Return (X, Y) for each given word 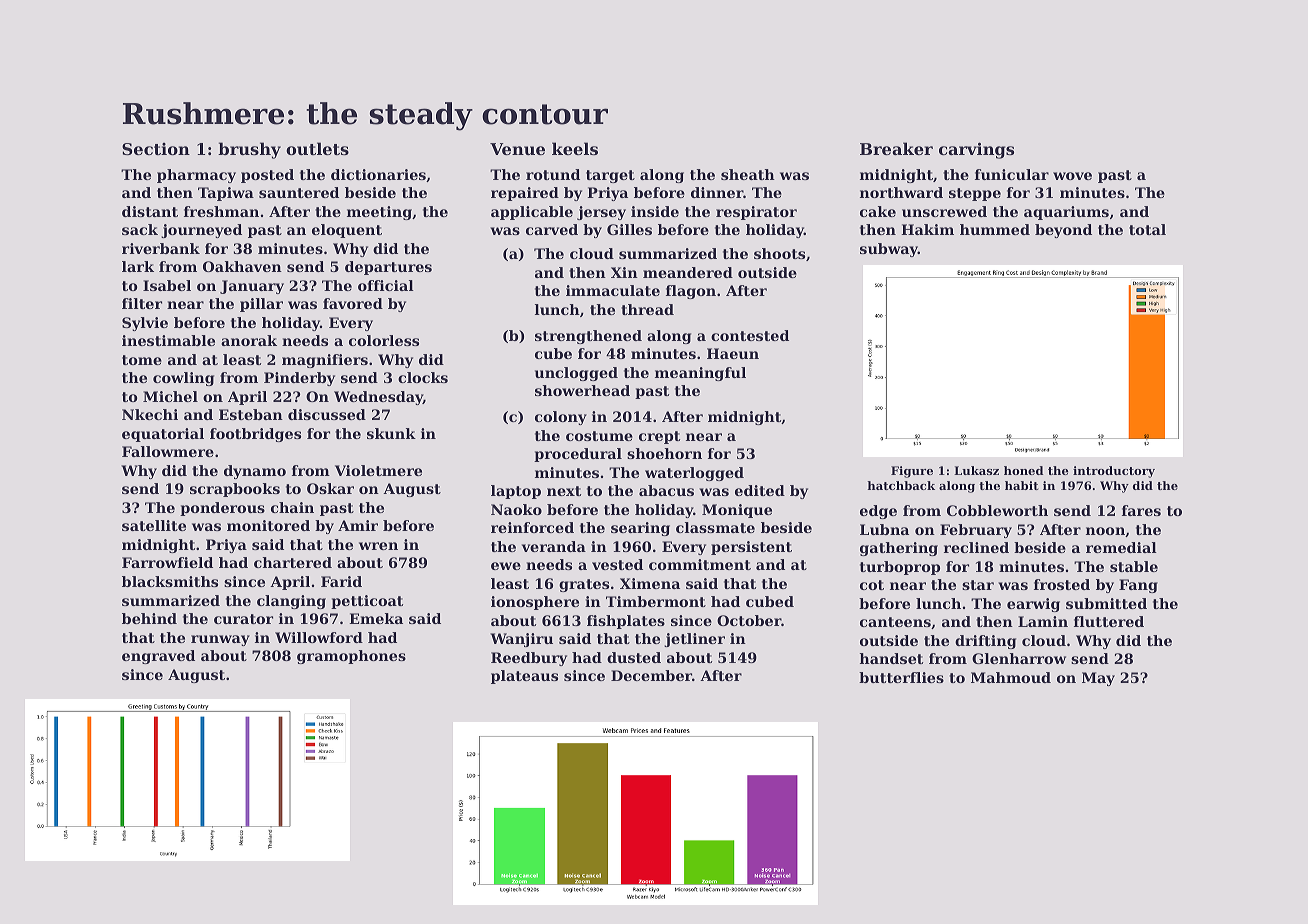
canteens (895, 622)
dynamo (255, 472)
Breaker (896, 148)
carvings (976, 150)
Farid (341, 581)
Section (156, 149)
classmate (715, 527)
